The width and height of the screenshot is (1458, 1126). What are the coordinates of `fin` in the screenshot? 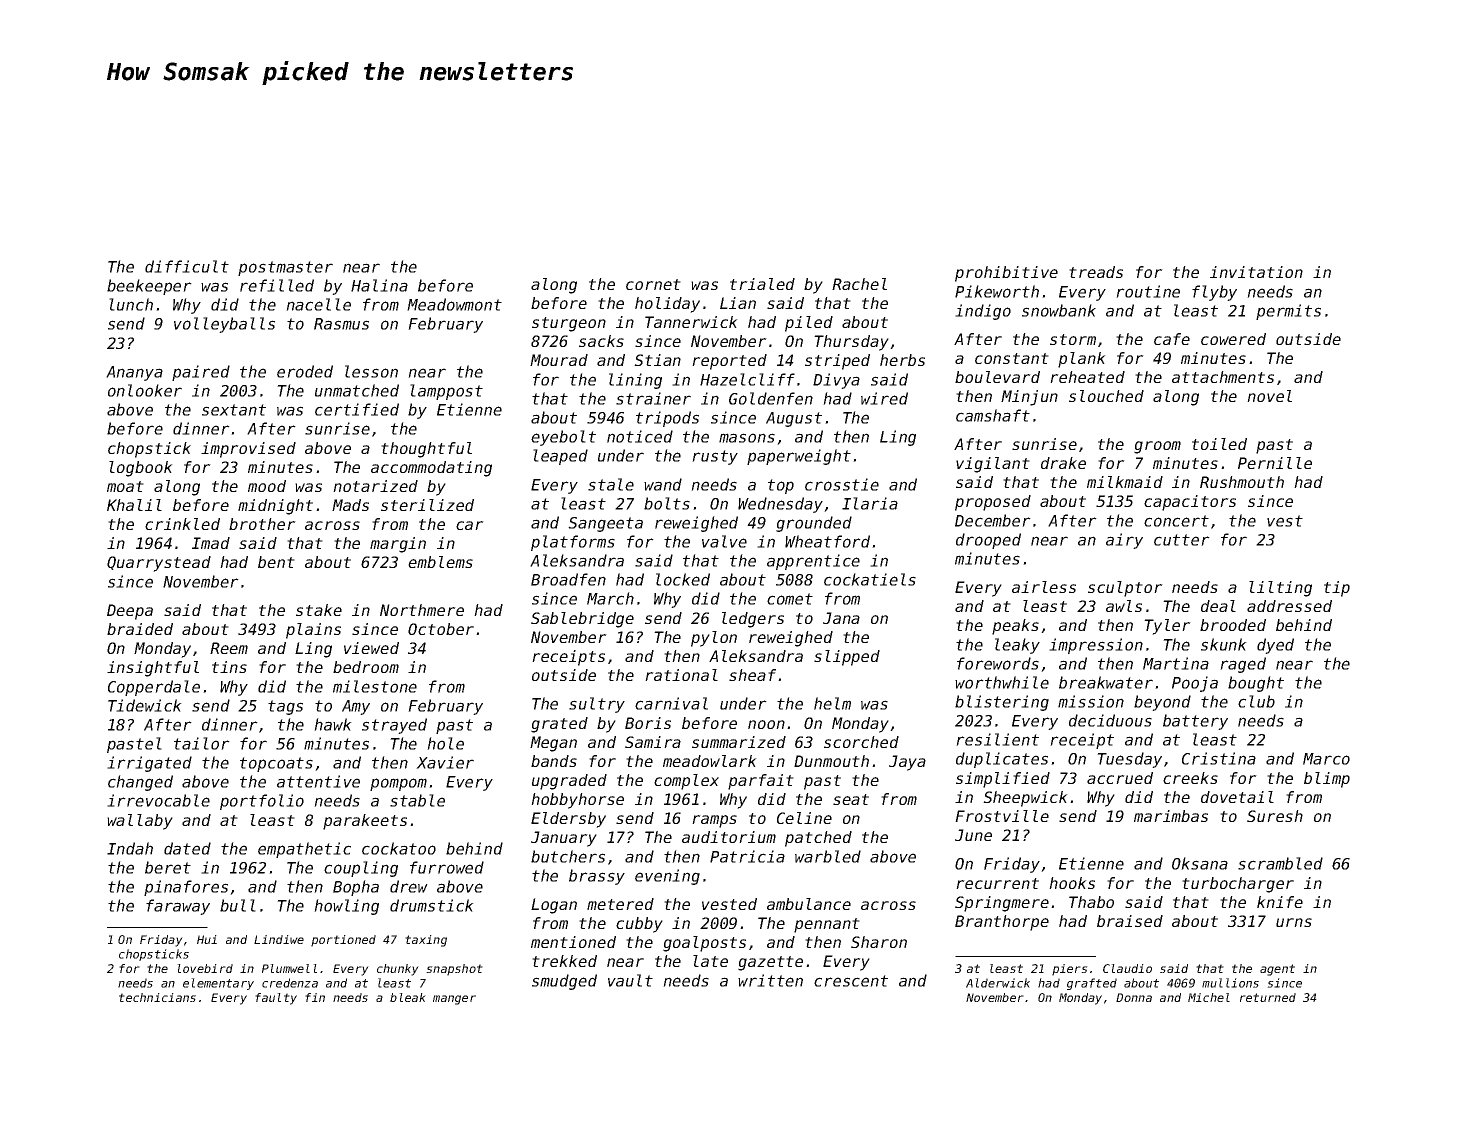 It's located at (315, 997).
